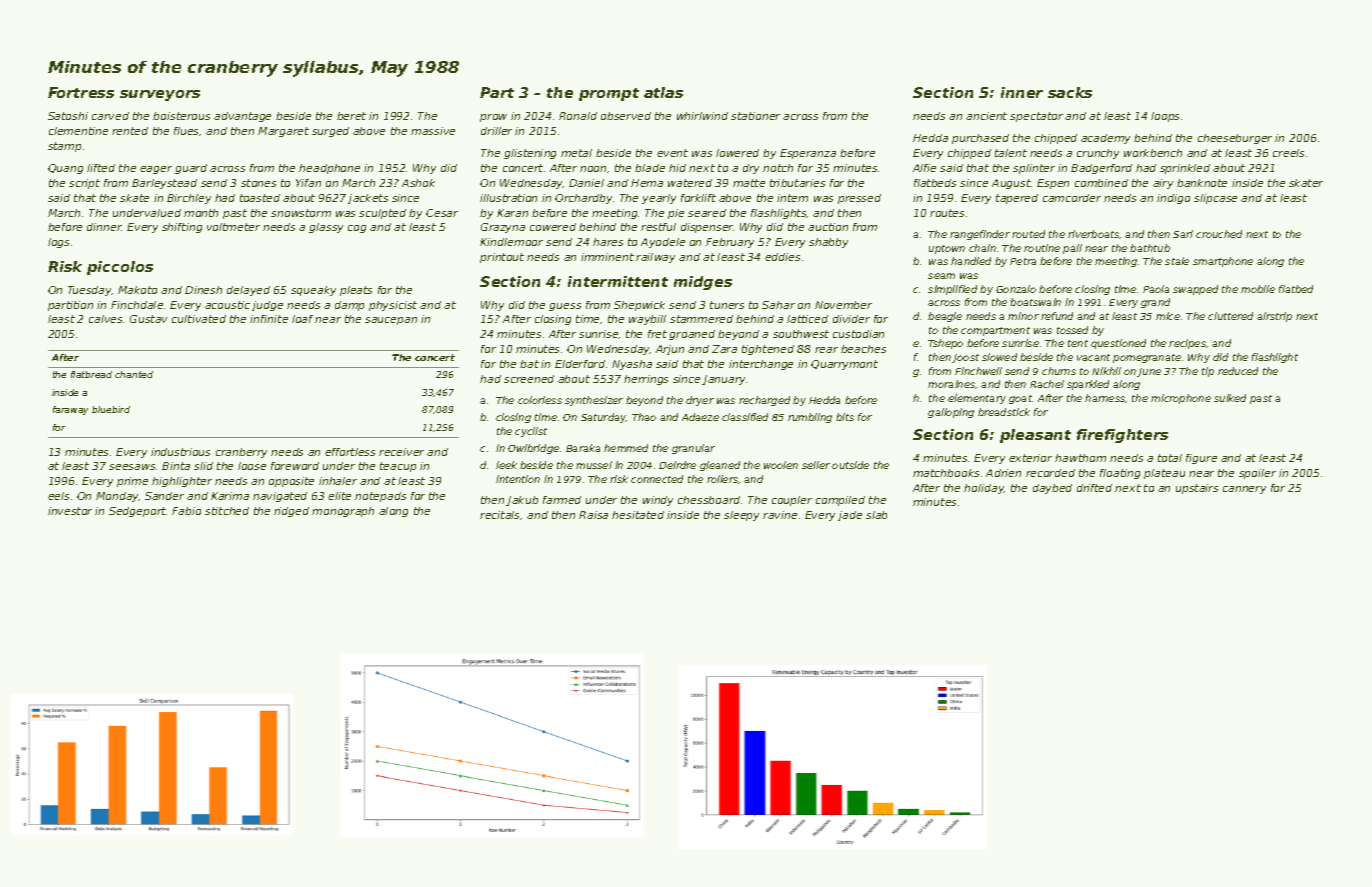 This screenshot has height=887, width=1372. I want to click on recharged, so click(764, 401).
